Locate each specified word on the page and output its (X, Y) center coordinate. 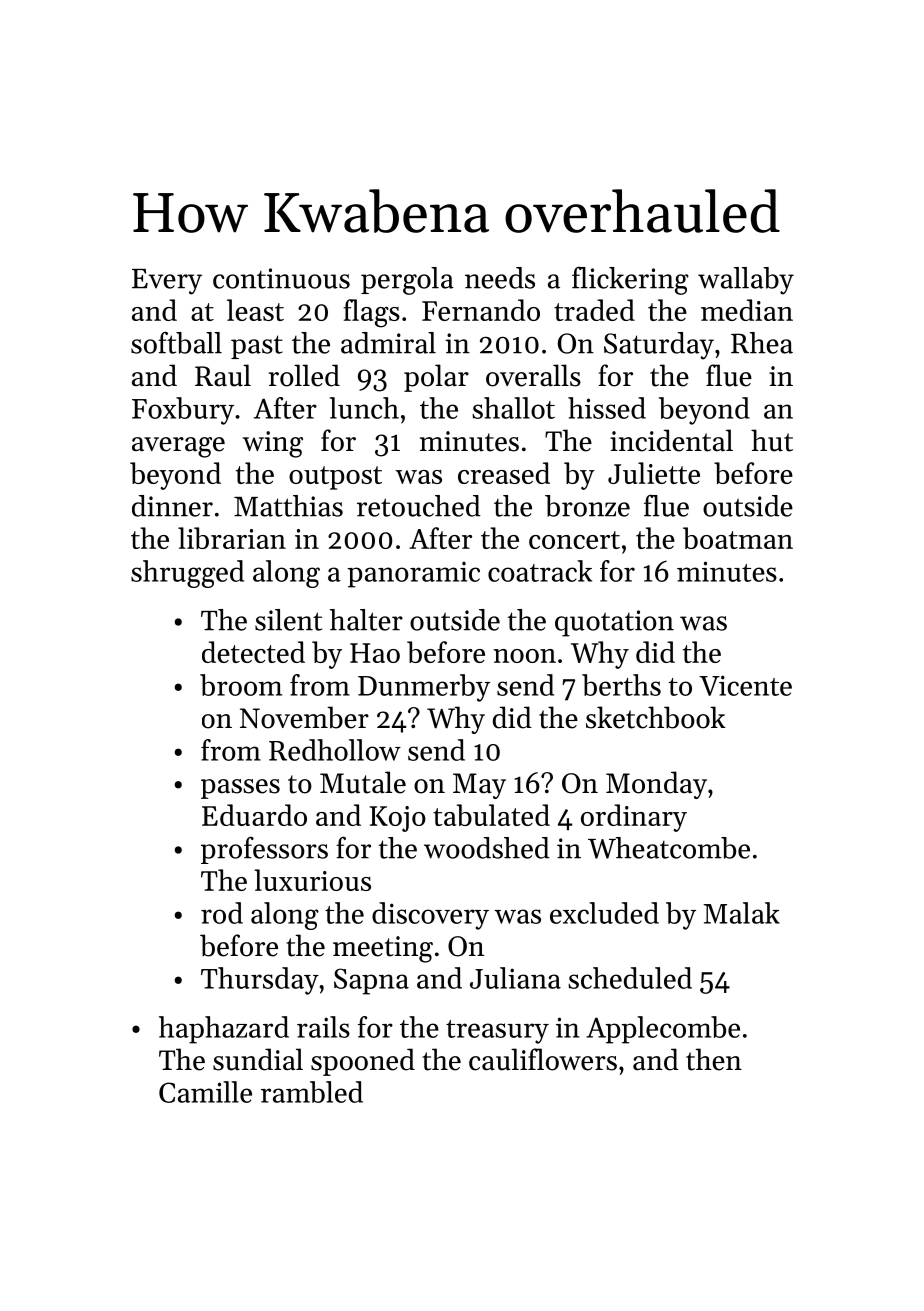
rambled (312, 1092)
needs (500, 278)
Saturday (659, 346)
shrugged (187, 574)
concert (574, 540)
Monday (656, 785)
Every (167, 282)
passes (240, 789)
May (479, 786)
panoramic (413, 574)
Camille (205, 1092)
